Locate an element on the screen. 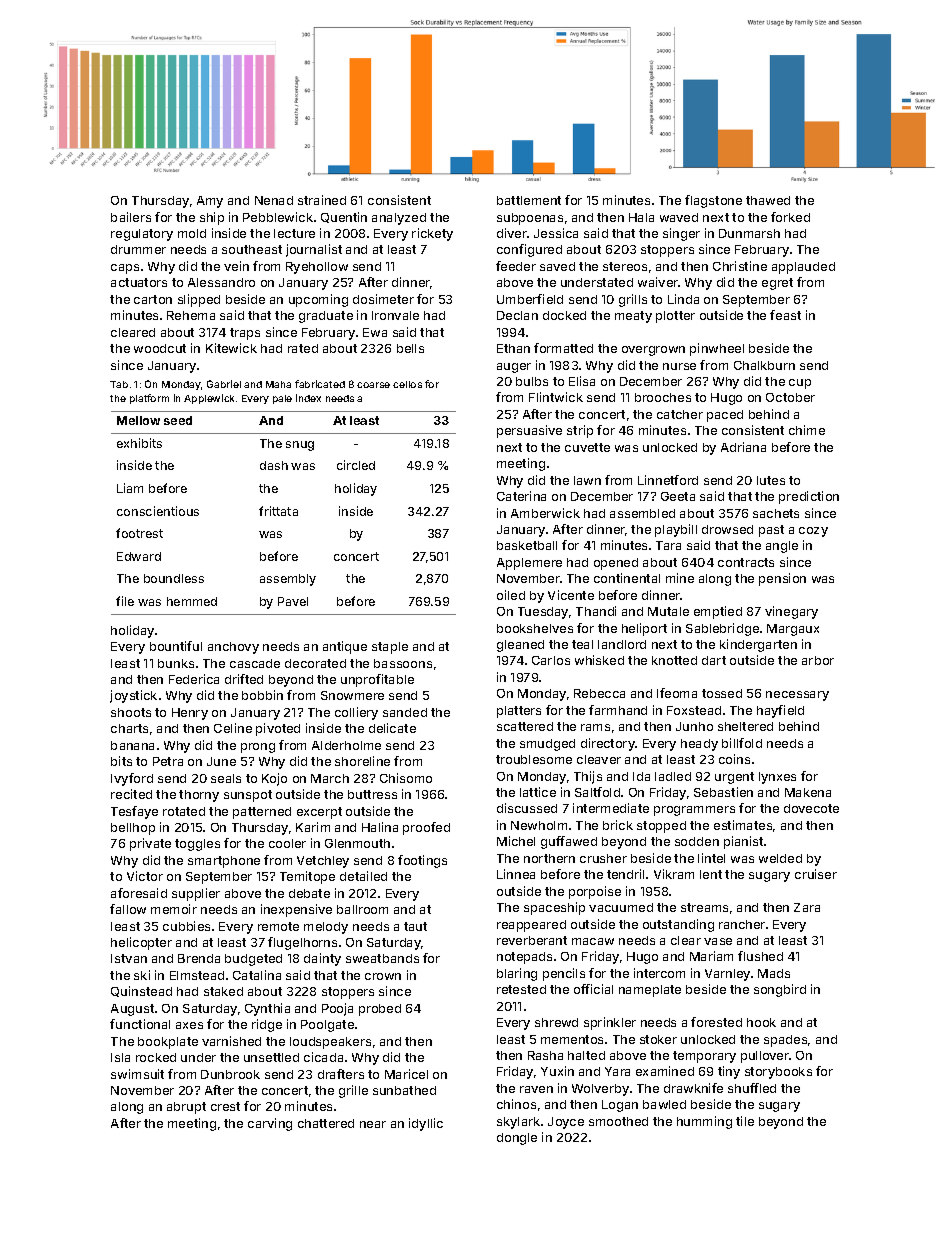 This screenshot has width=952, height=1233. flagstone is located at coordinates (713, 201).
